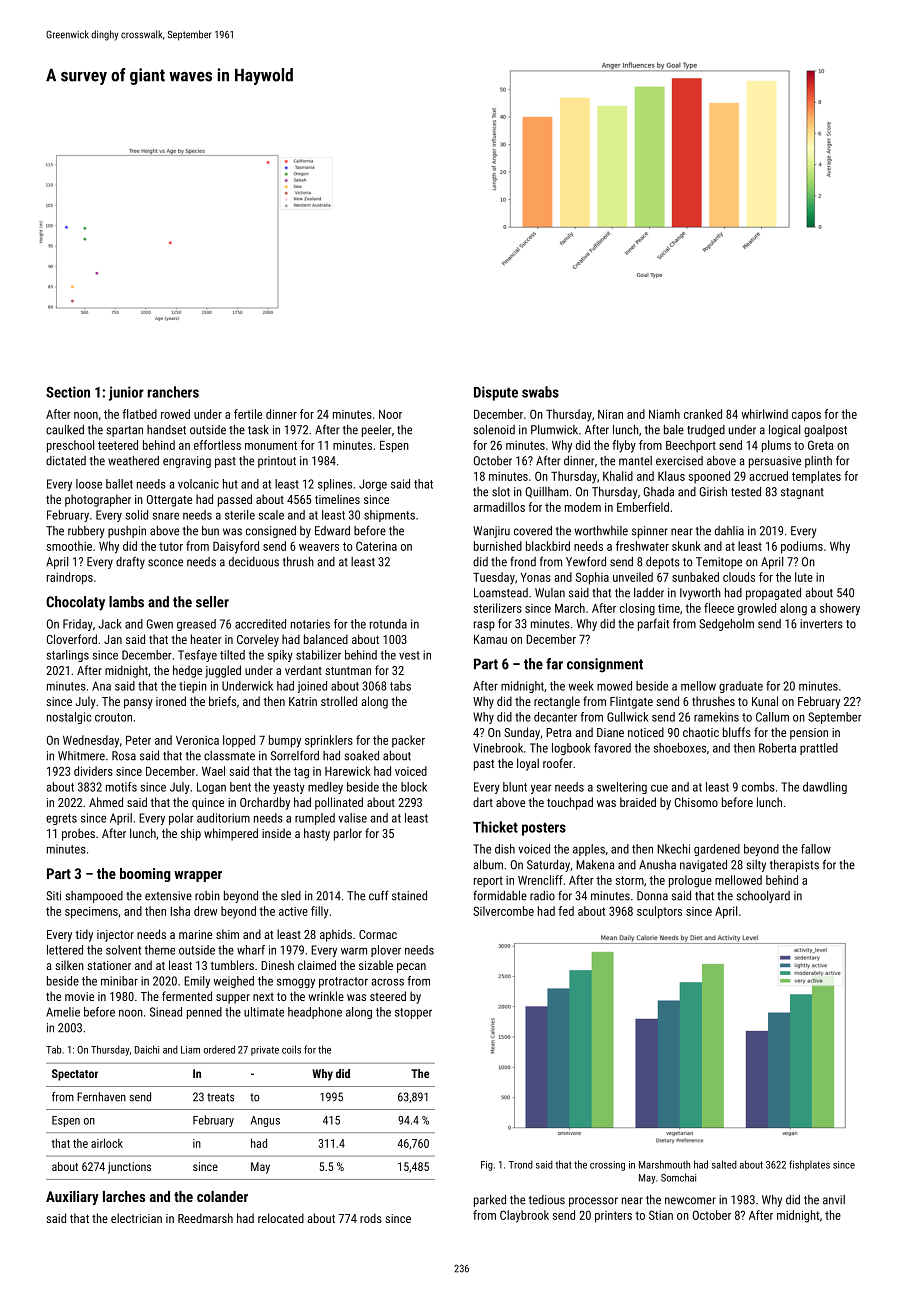 The width and height of the screenshot is (908, 1316). I want to click on therapists, so click(794, 866).
